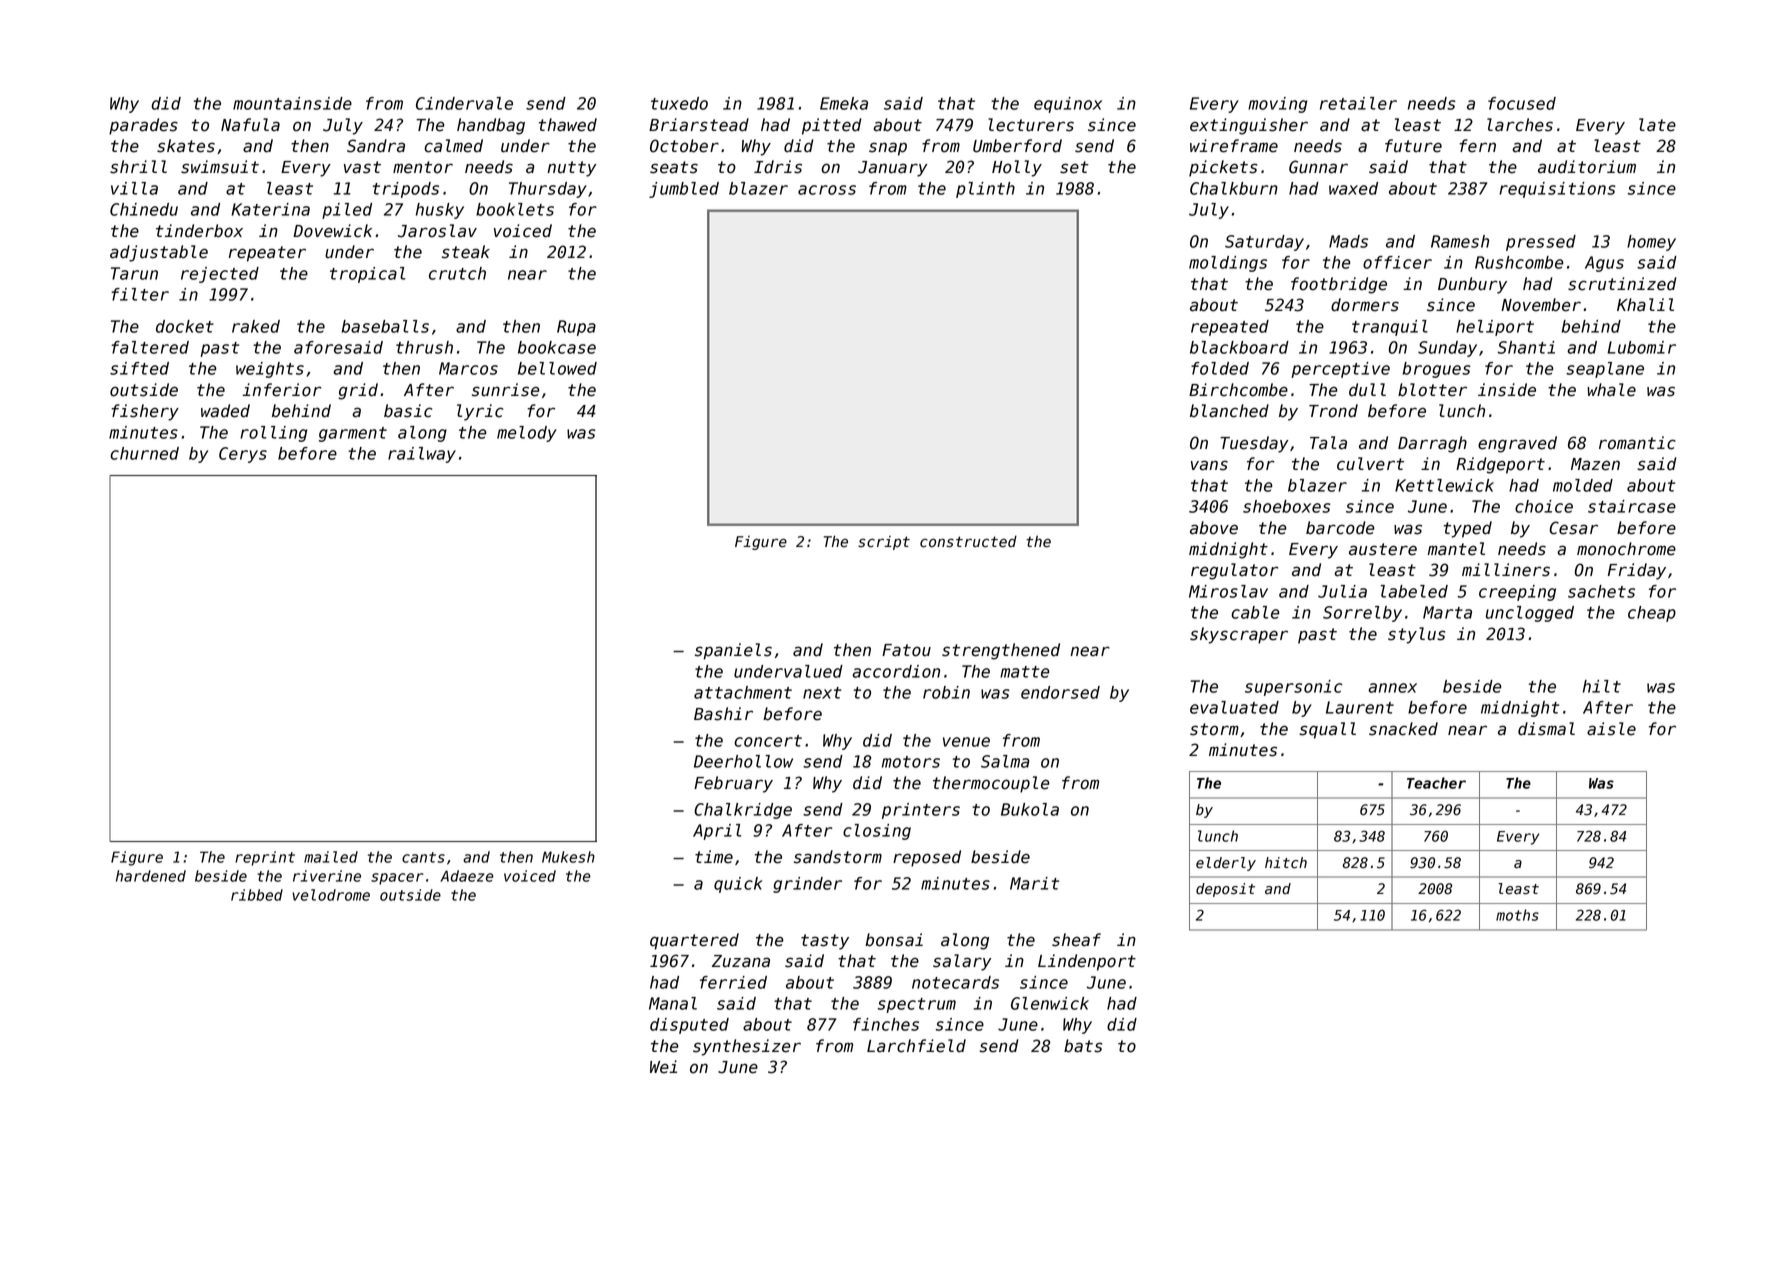 This image has width=1786, height=1263. Describe the element at coordinates (243, 455) in the image. I see `Cerys` at that location.
